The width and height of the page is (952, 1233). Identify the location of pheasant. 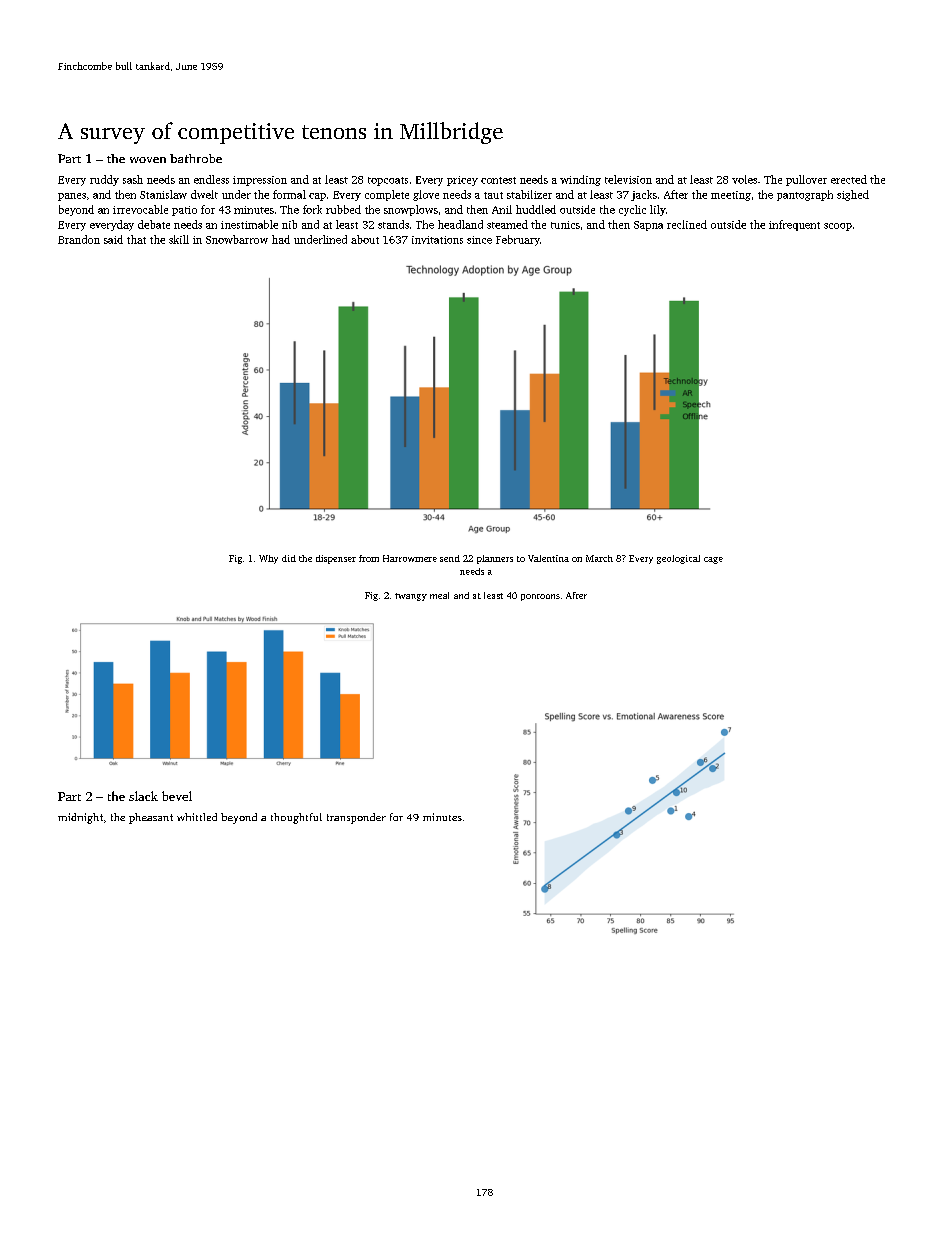
(151, 818).
